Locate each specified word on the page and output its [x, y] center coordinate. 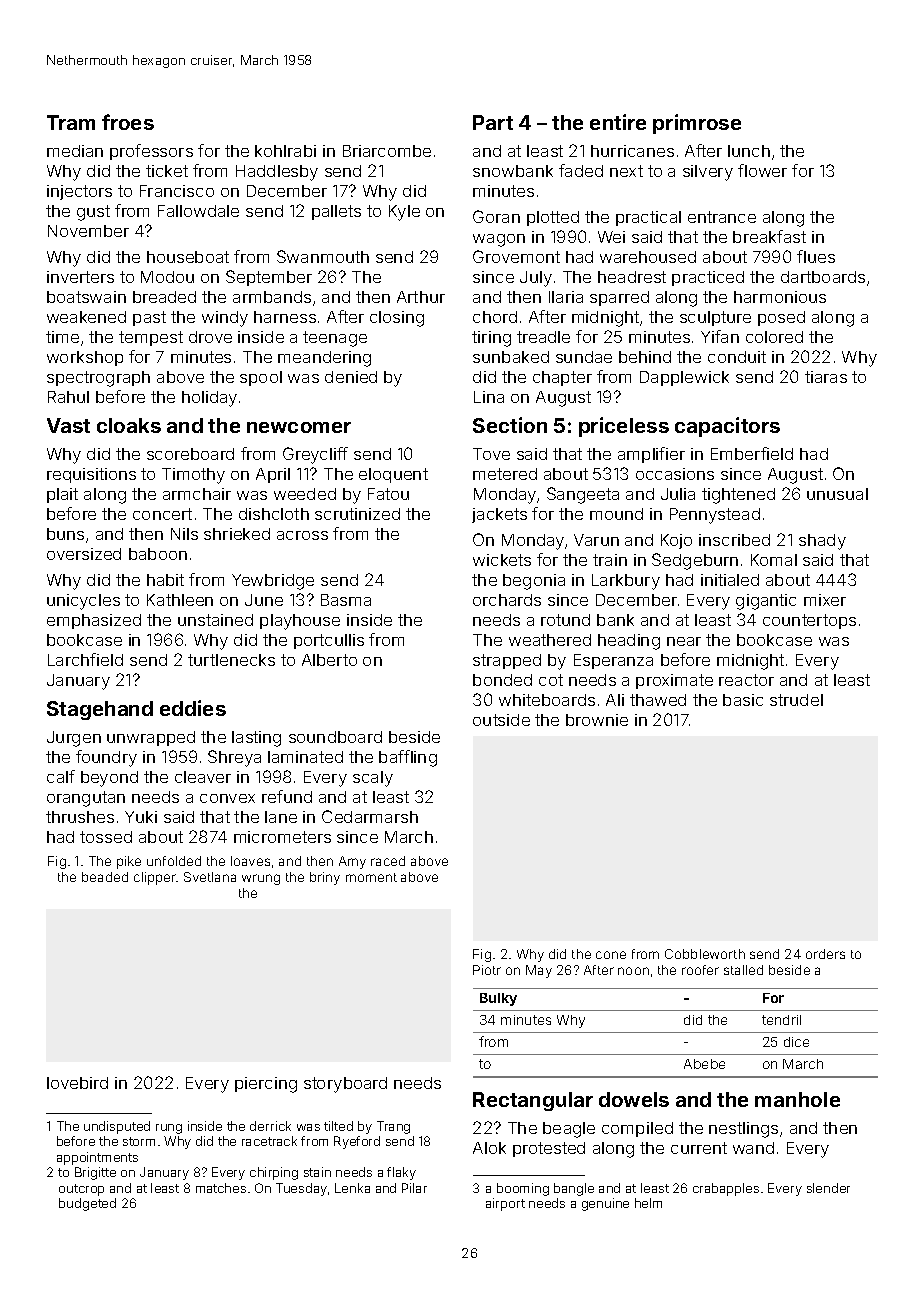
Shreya [234, 758]
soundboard [335, 737]
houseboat [188, 257]
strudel [796, 700]
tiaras [826, 377]
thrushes [80, 817]
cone [611, 955]
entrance [722, 217]
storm [139, 1141]
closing [397, 319]
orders [825, 954]
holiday [209, 399]
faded [581, 170]
